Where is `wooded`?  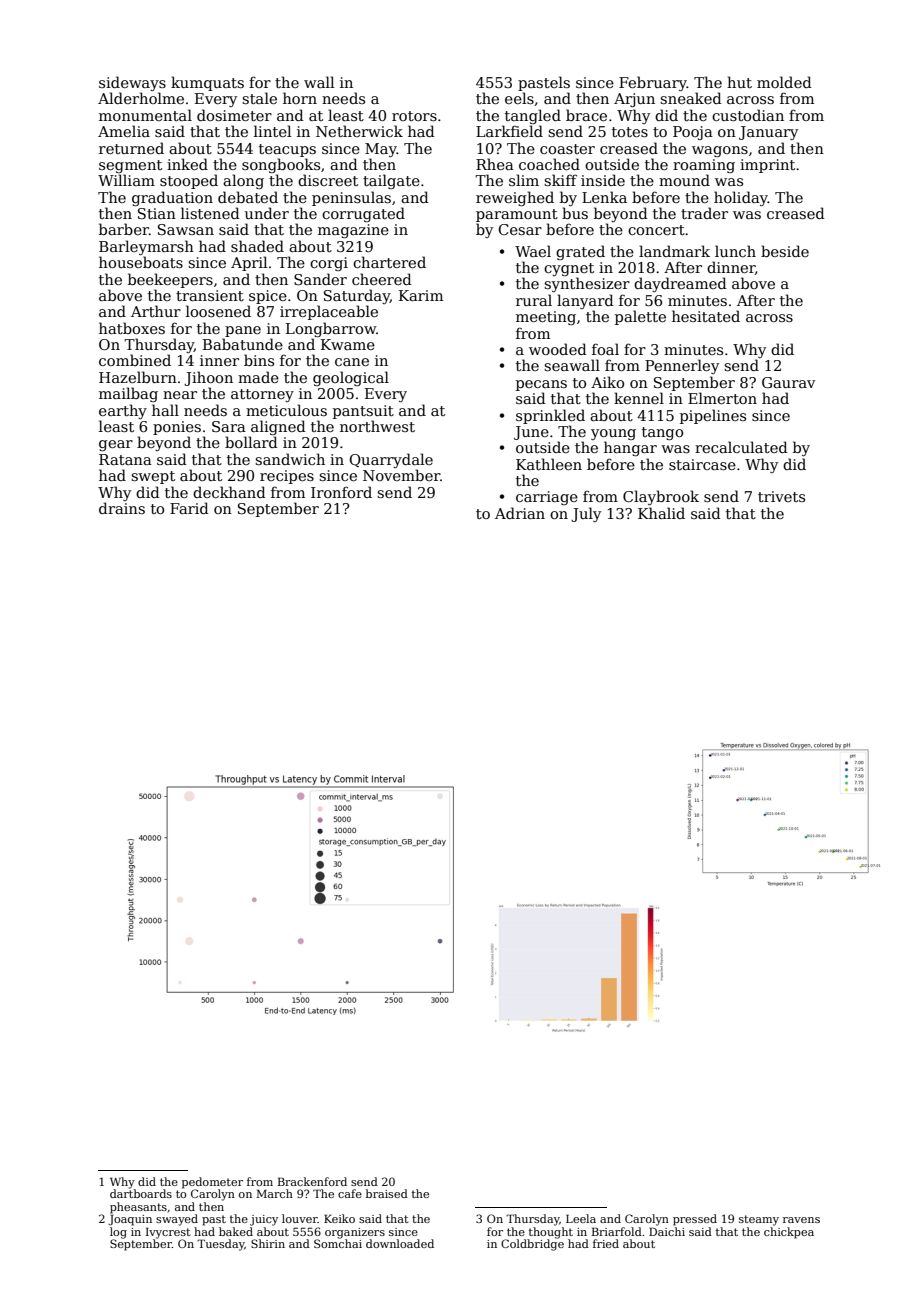 wooded is located at coordinates (558, 349).
